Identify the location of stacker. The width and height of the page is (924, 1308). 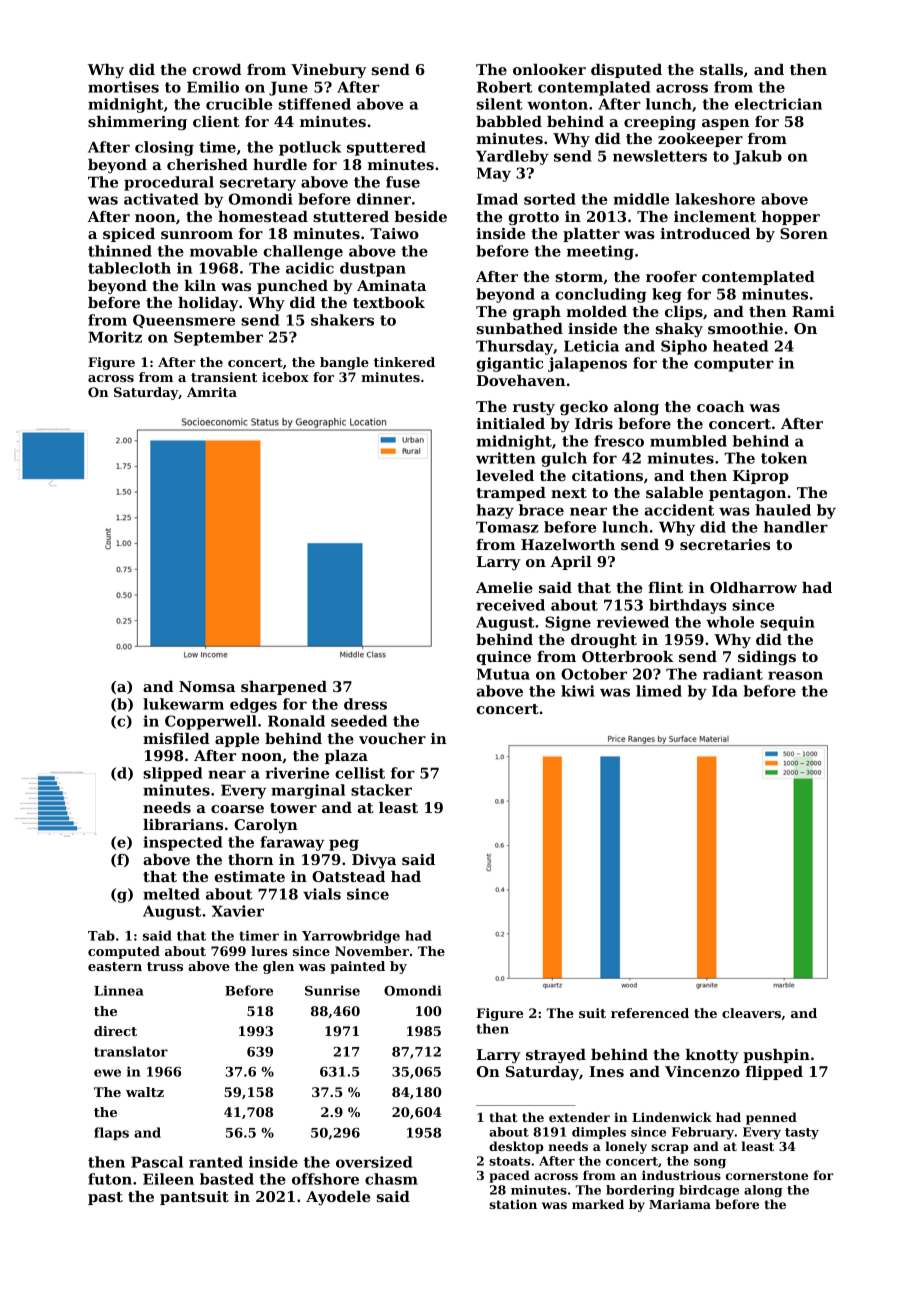
(381, 790).
